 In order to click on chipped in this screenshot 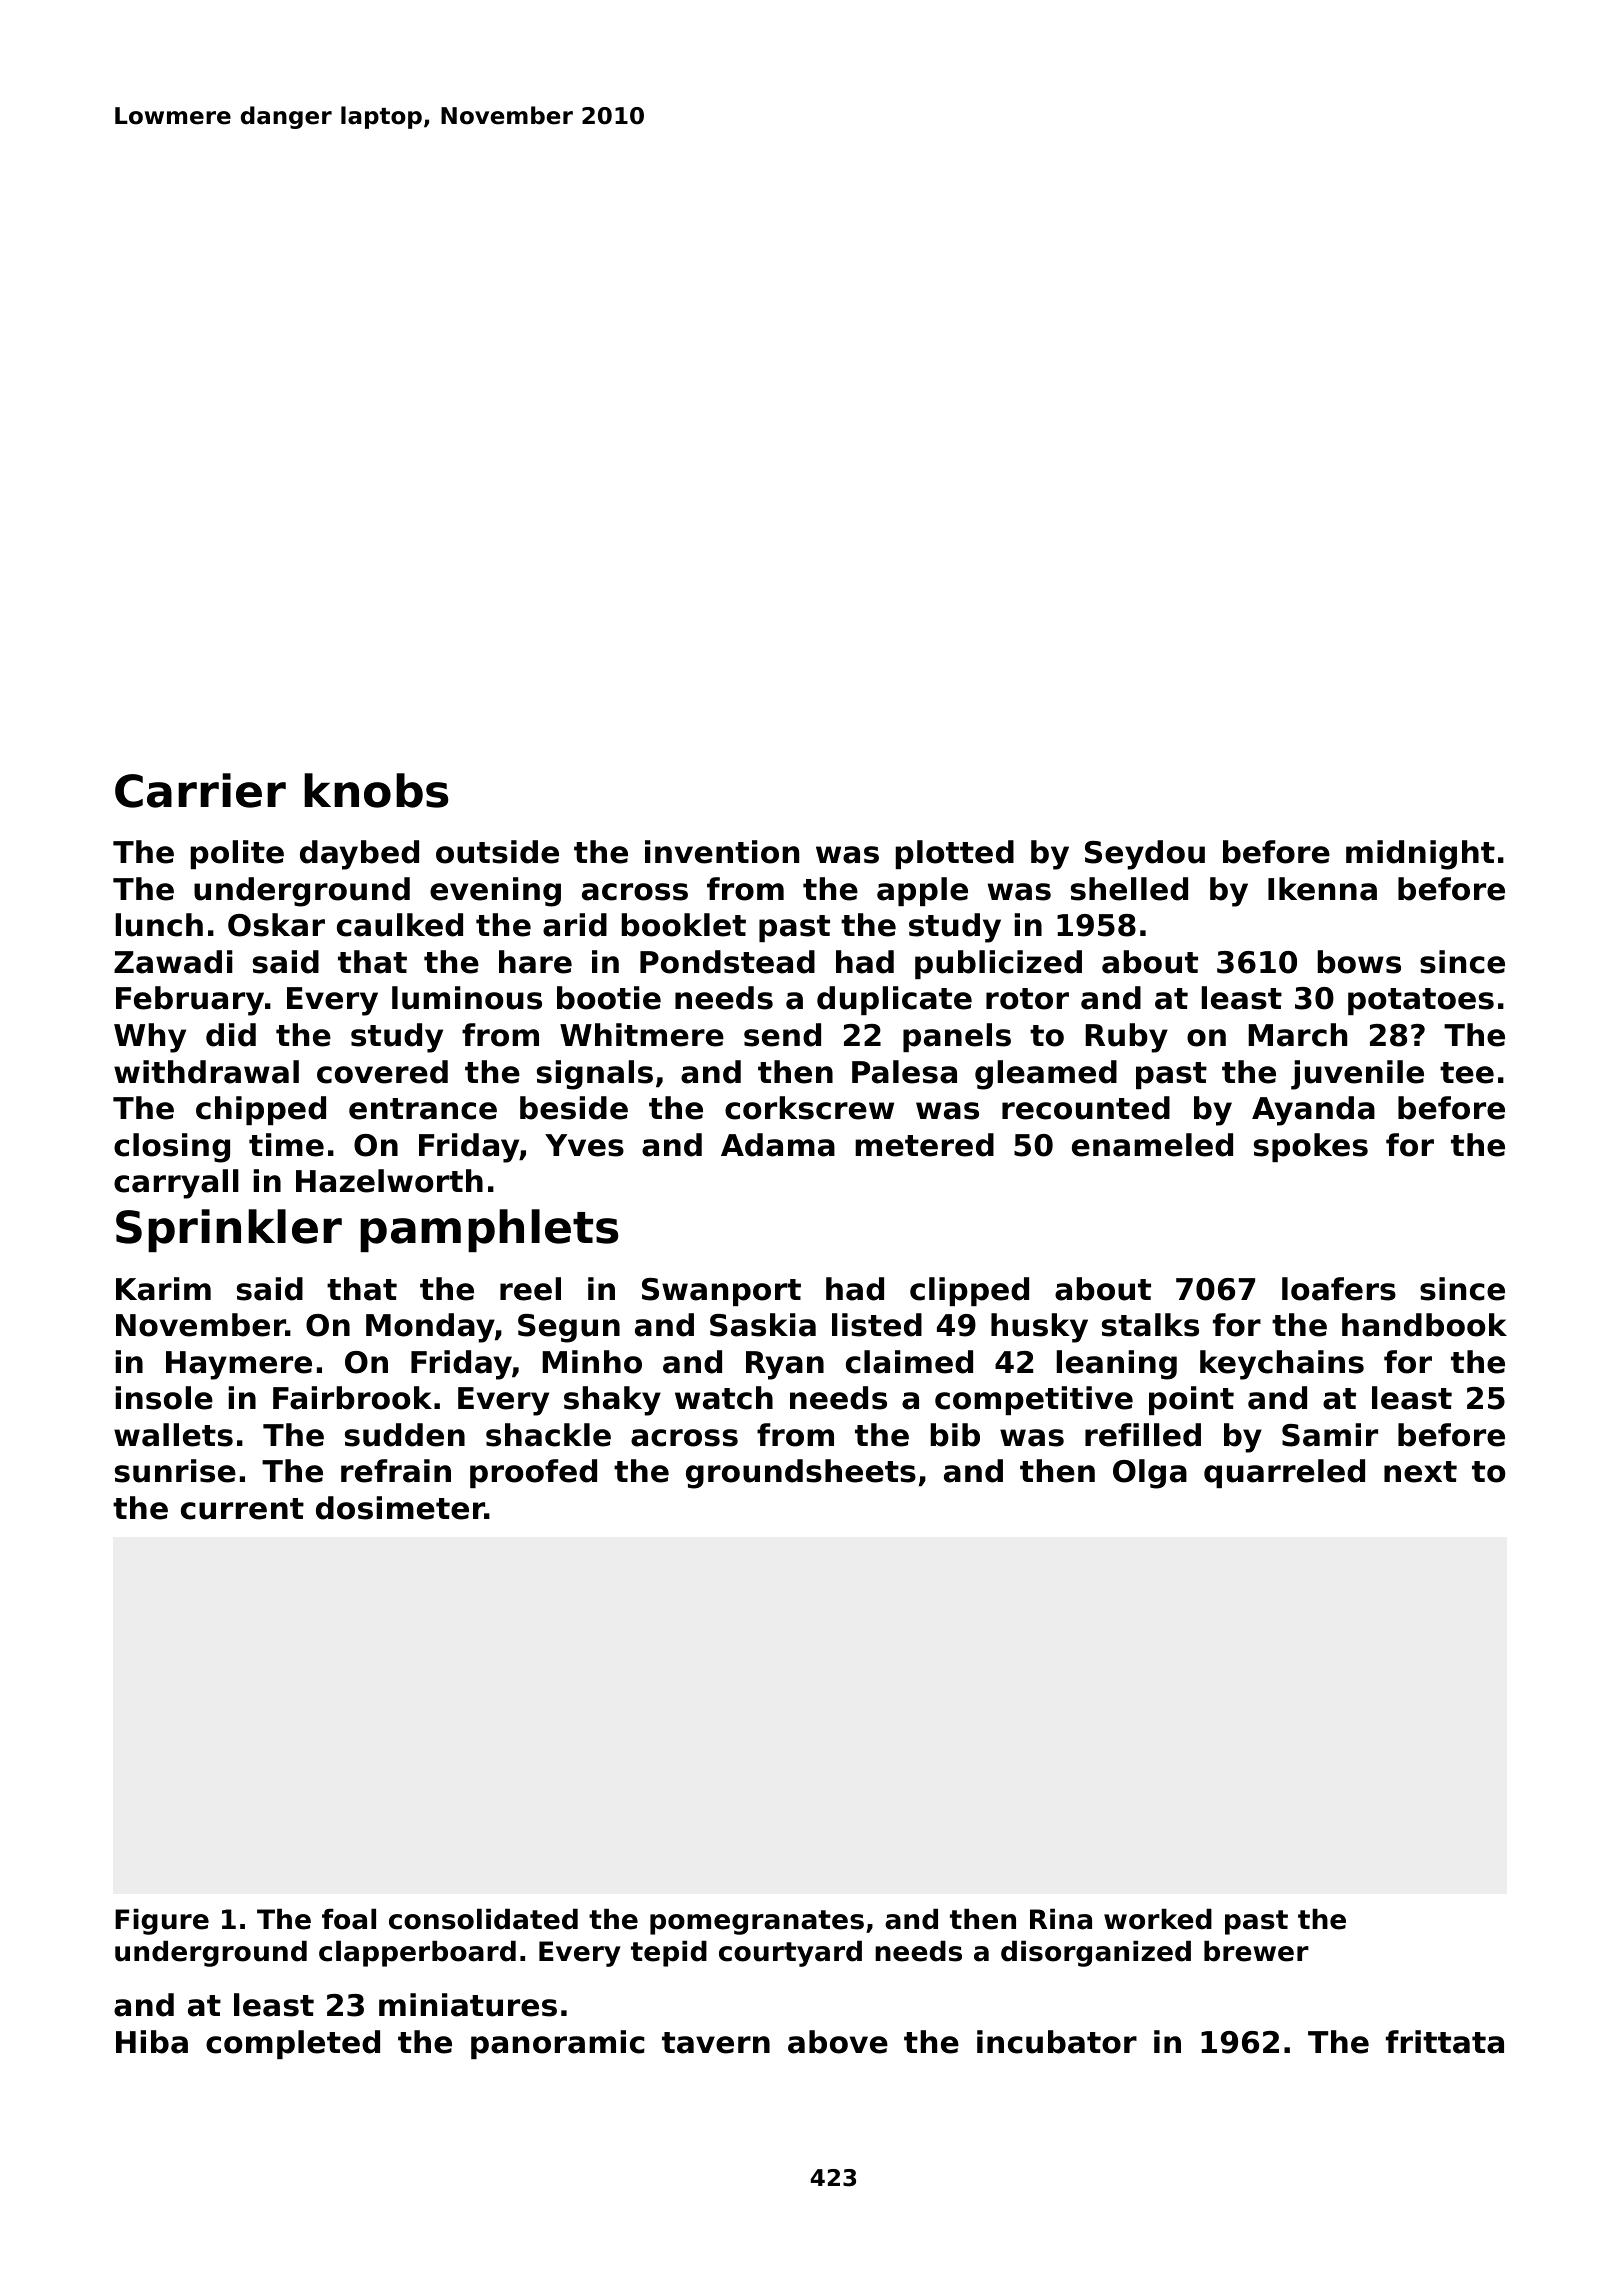, I will do `click(261, 1110)`.
